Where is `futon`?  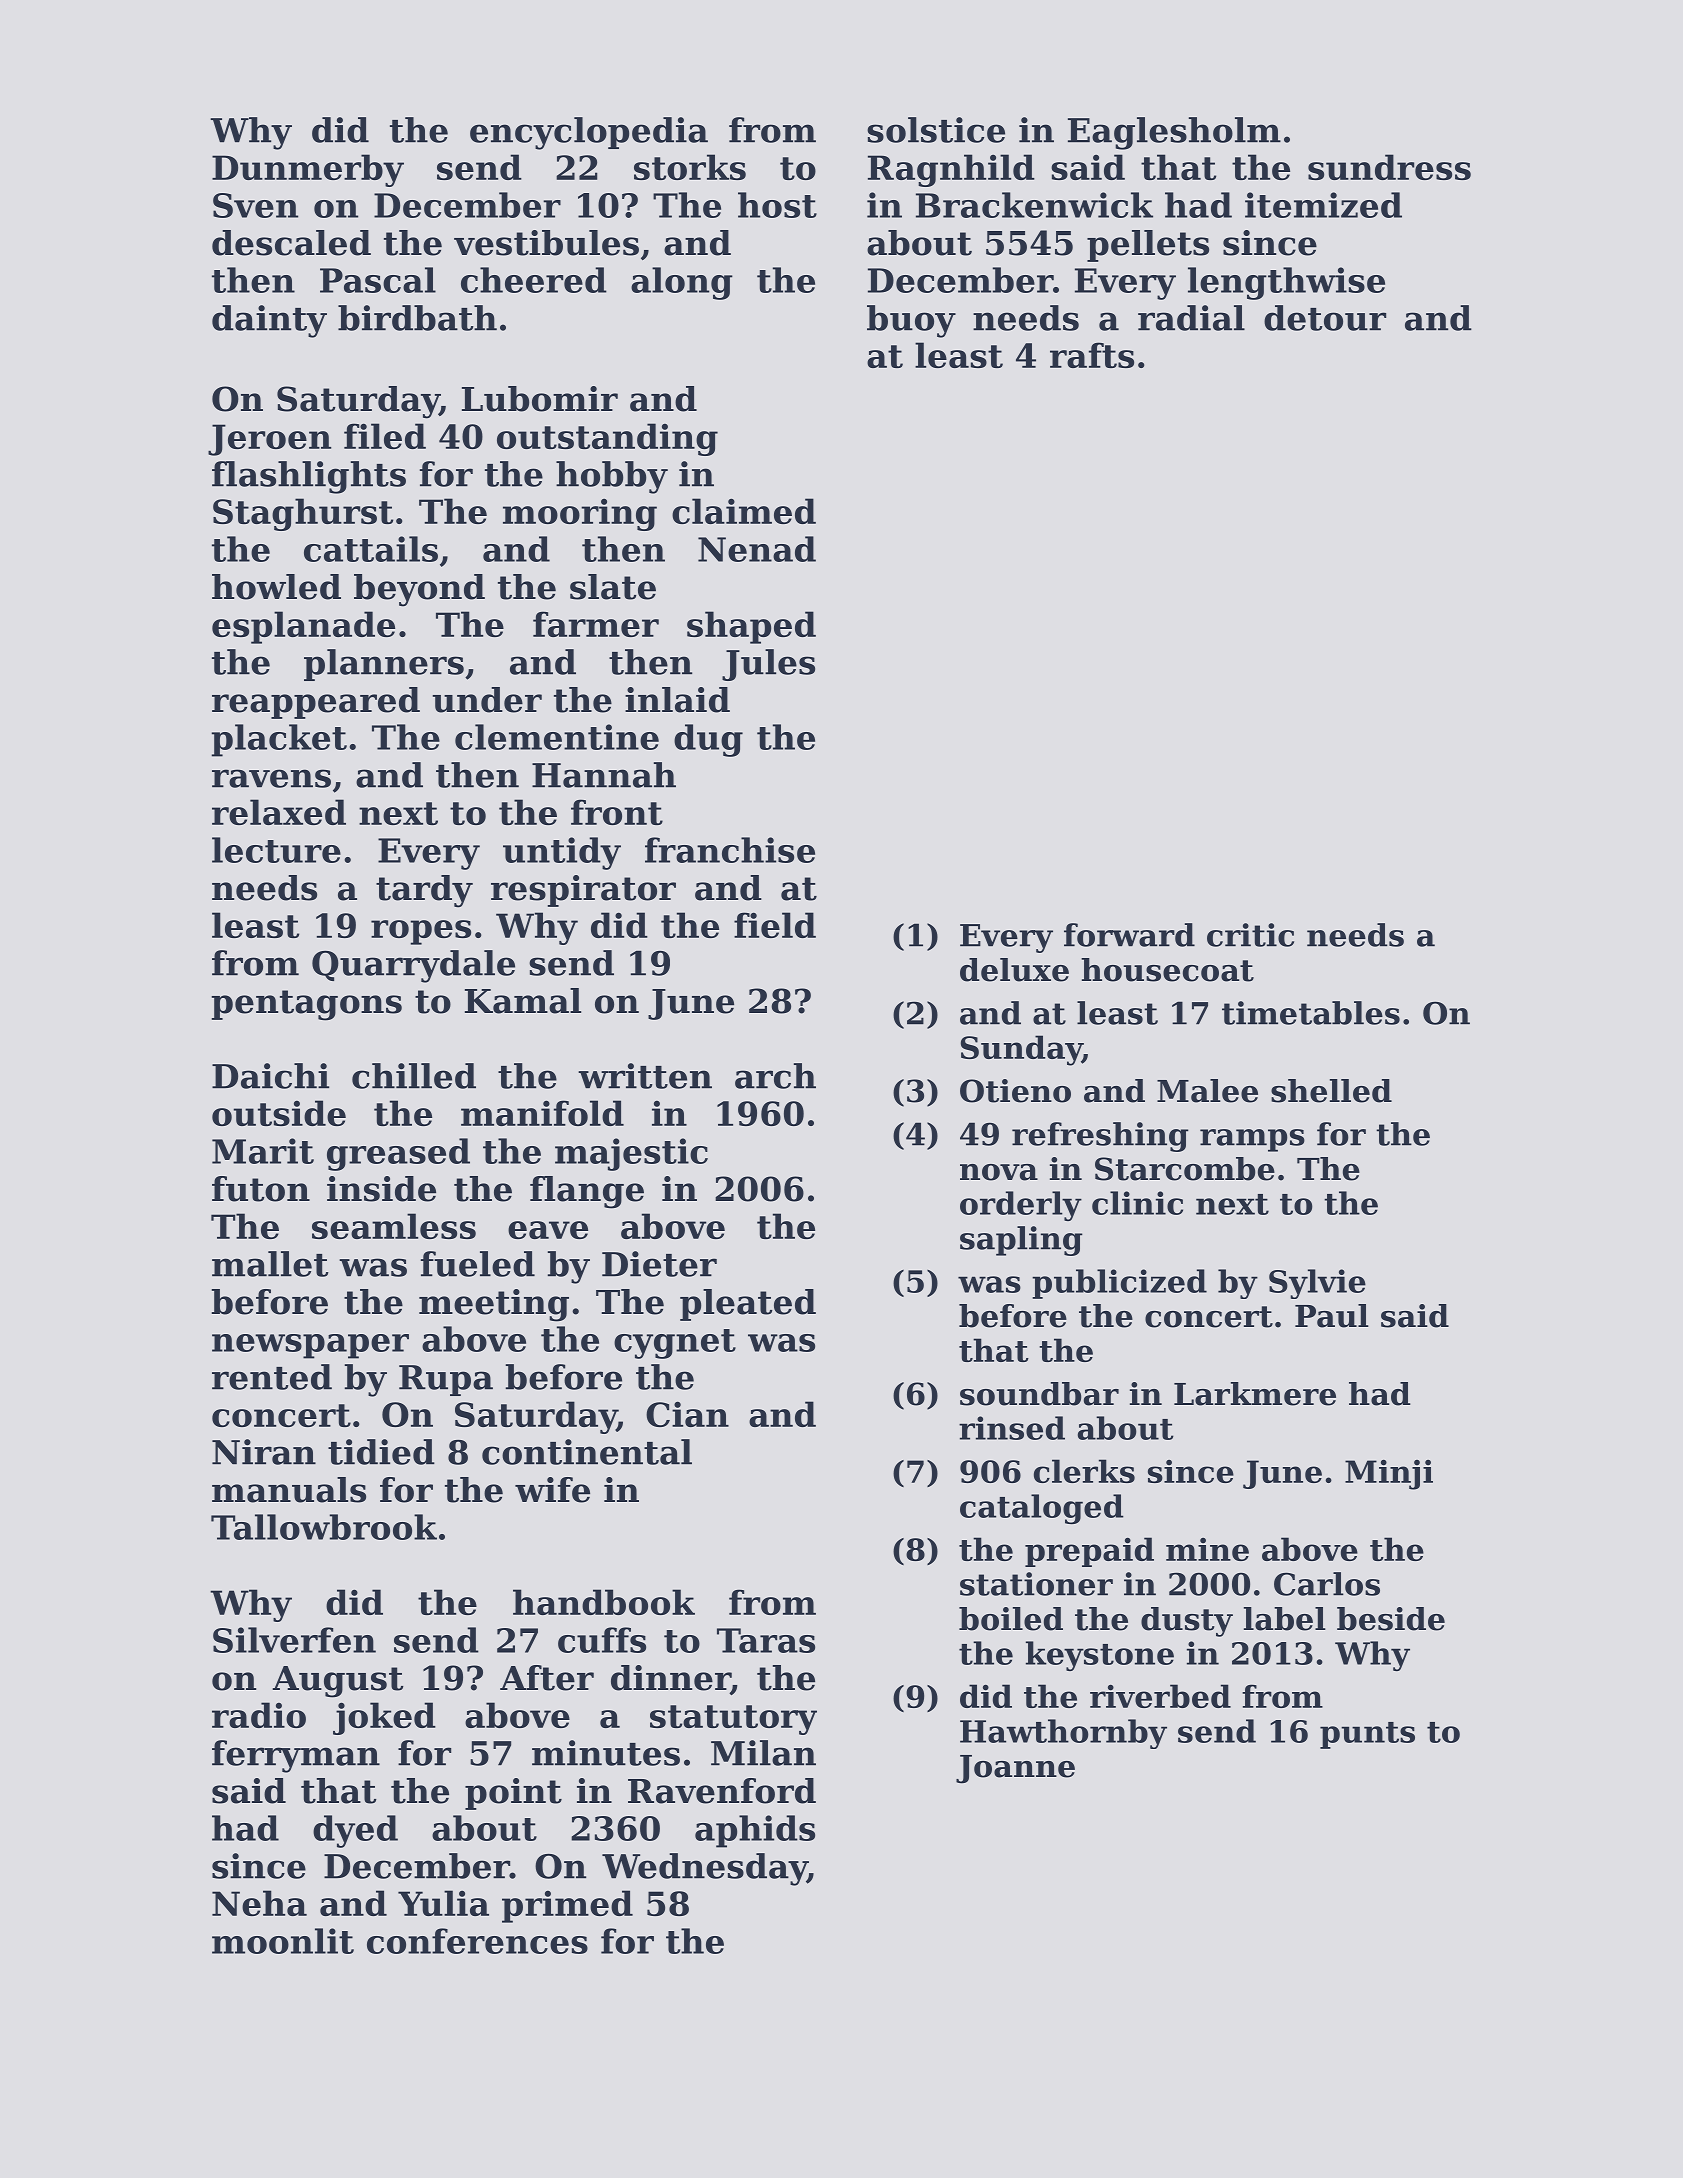
futon is located at coordinates (261, 1189).
